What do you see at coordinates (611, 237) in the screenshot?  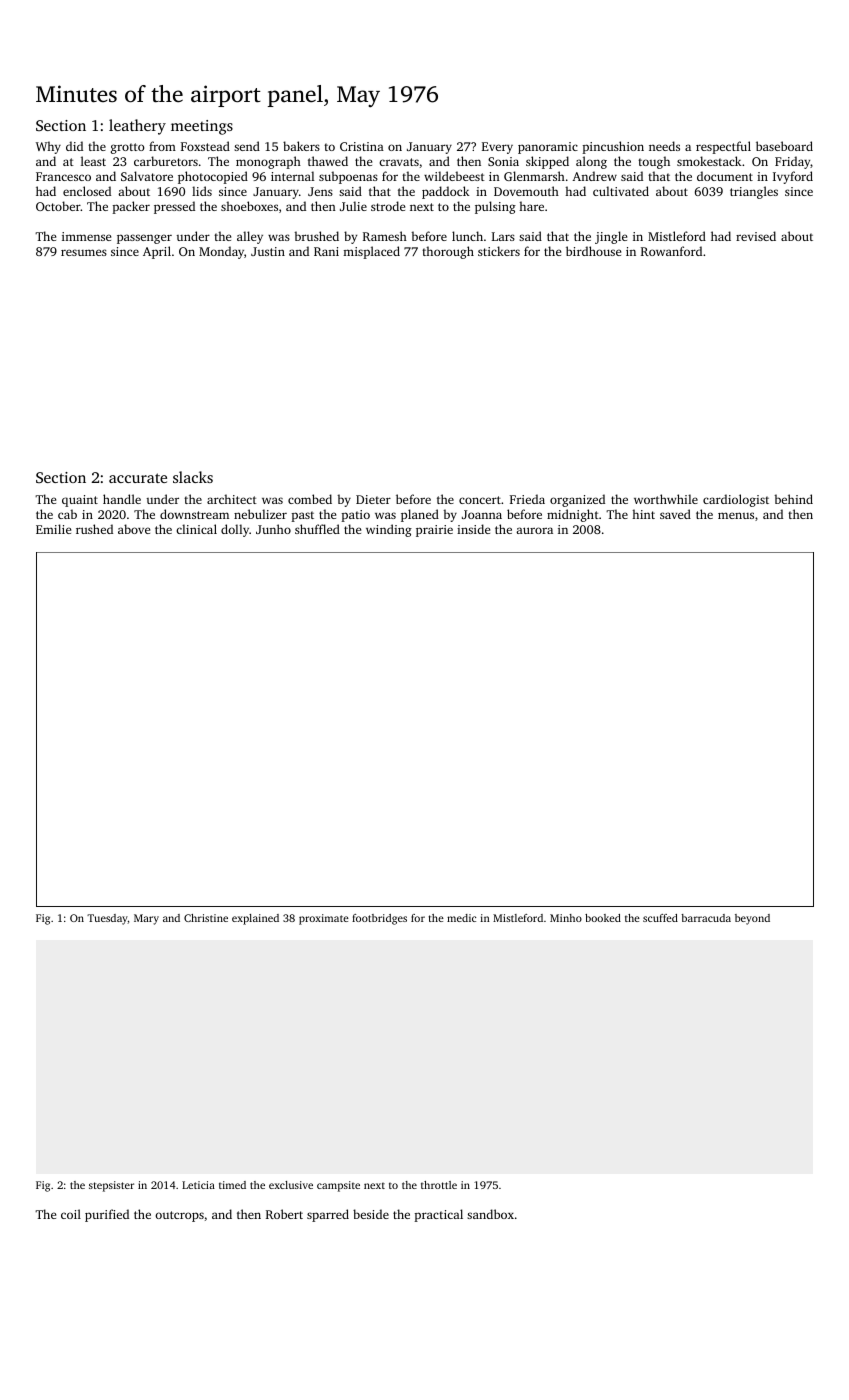 I see `jingle` at bounding box center [611, 237].
